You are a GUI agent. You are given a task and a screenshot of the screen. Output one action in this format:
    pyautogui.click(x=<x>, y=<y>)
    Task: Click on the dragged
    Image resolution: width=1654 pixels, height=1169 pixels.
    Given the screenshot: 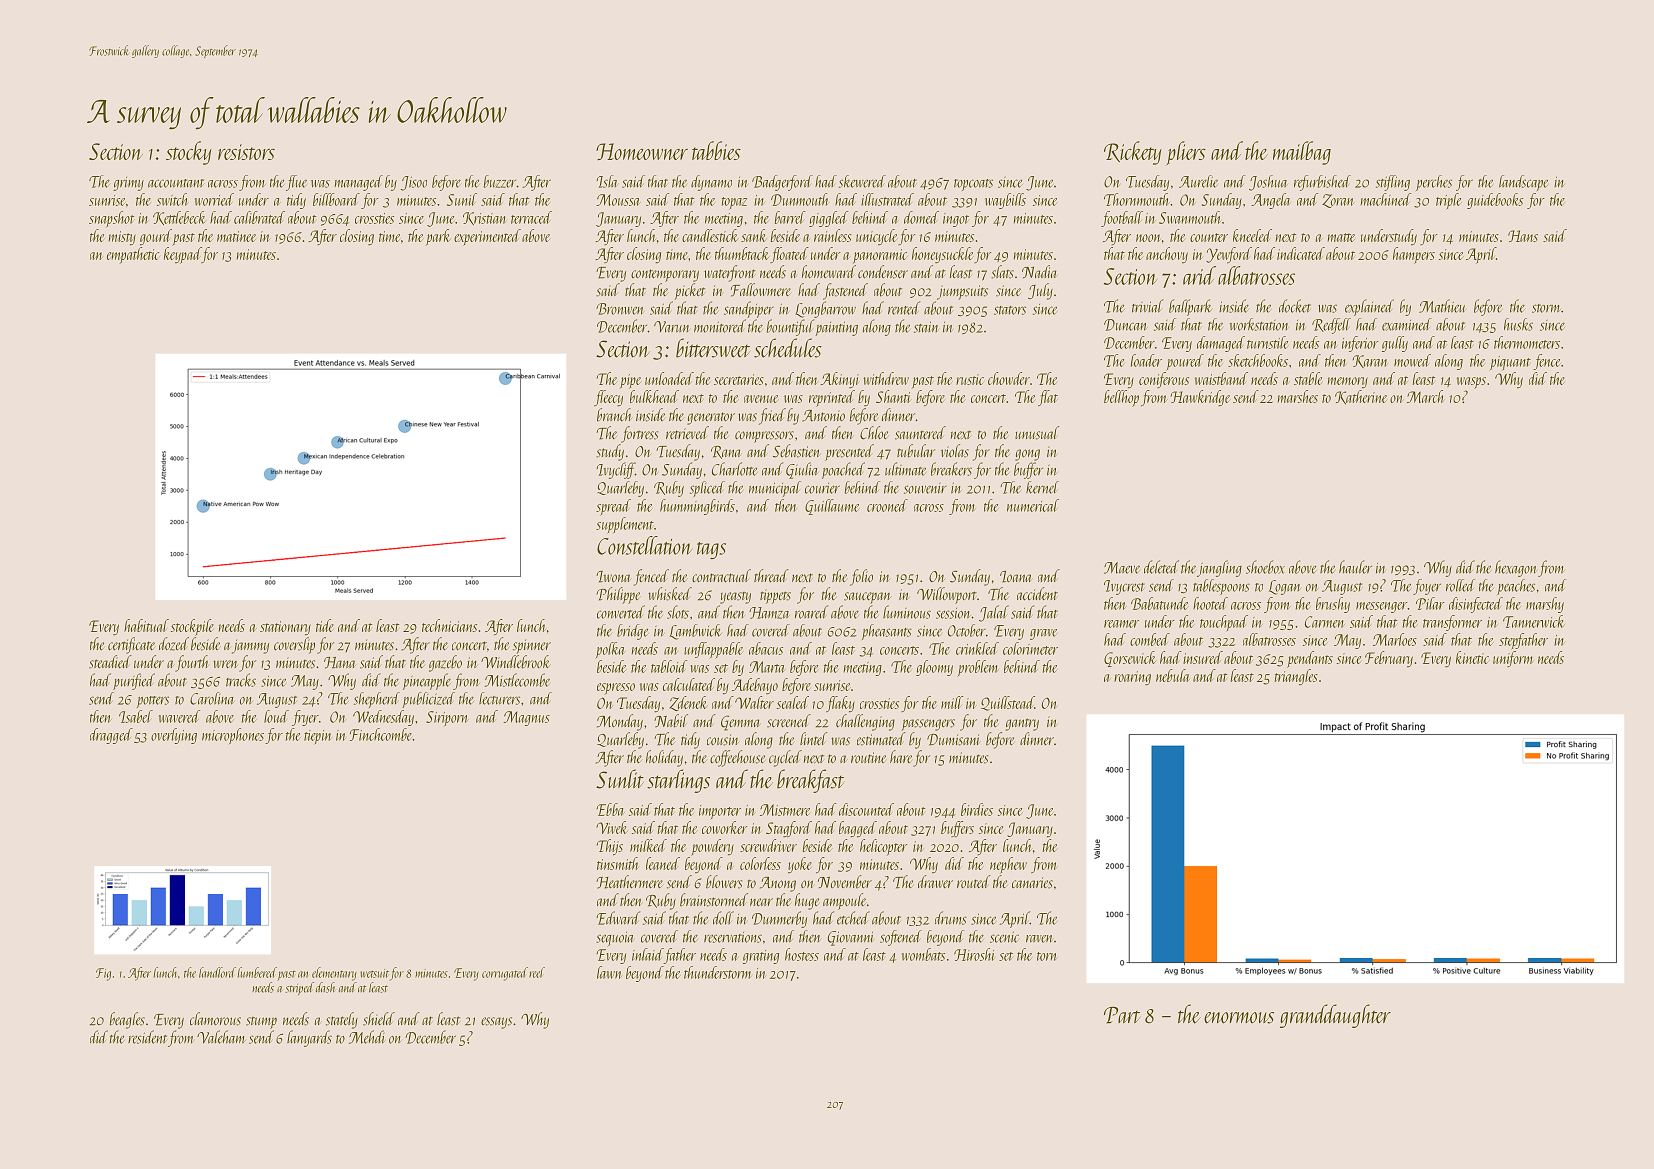 What is the action you would take?
    pyautogui.click(x=111, y=736)
